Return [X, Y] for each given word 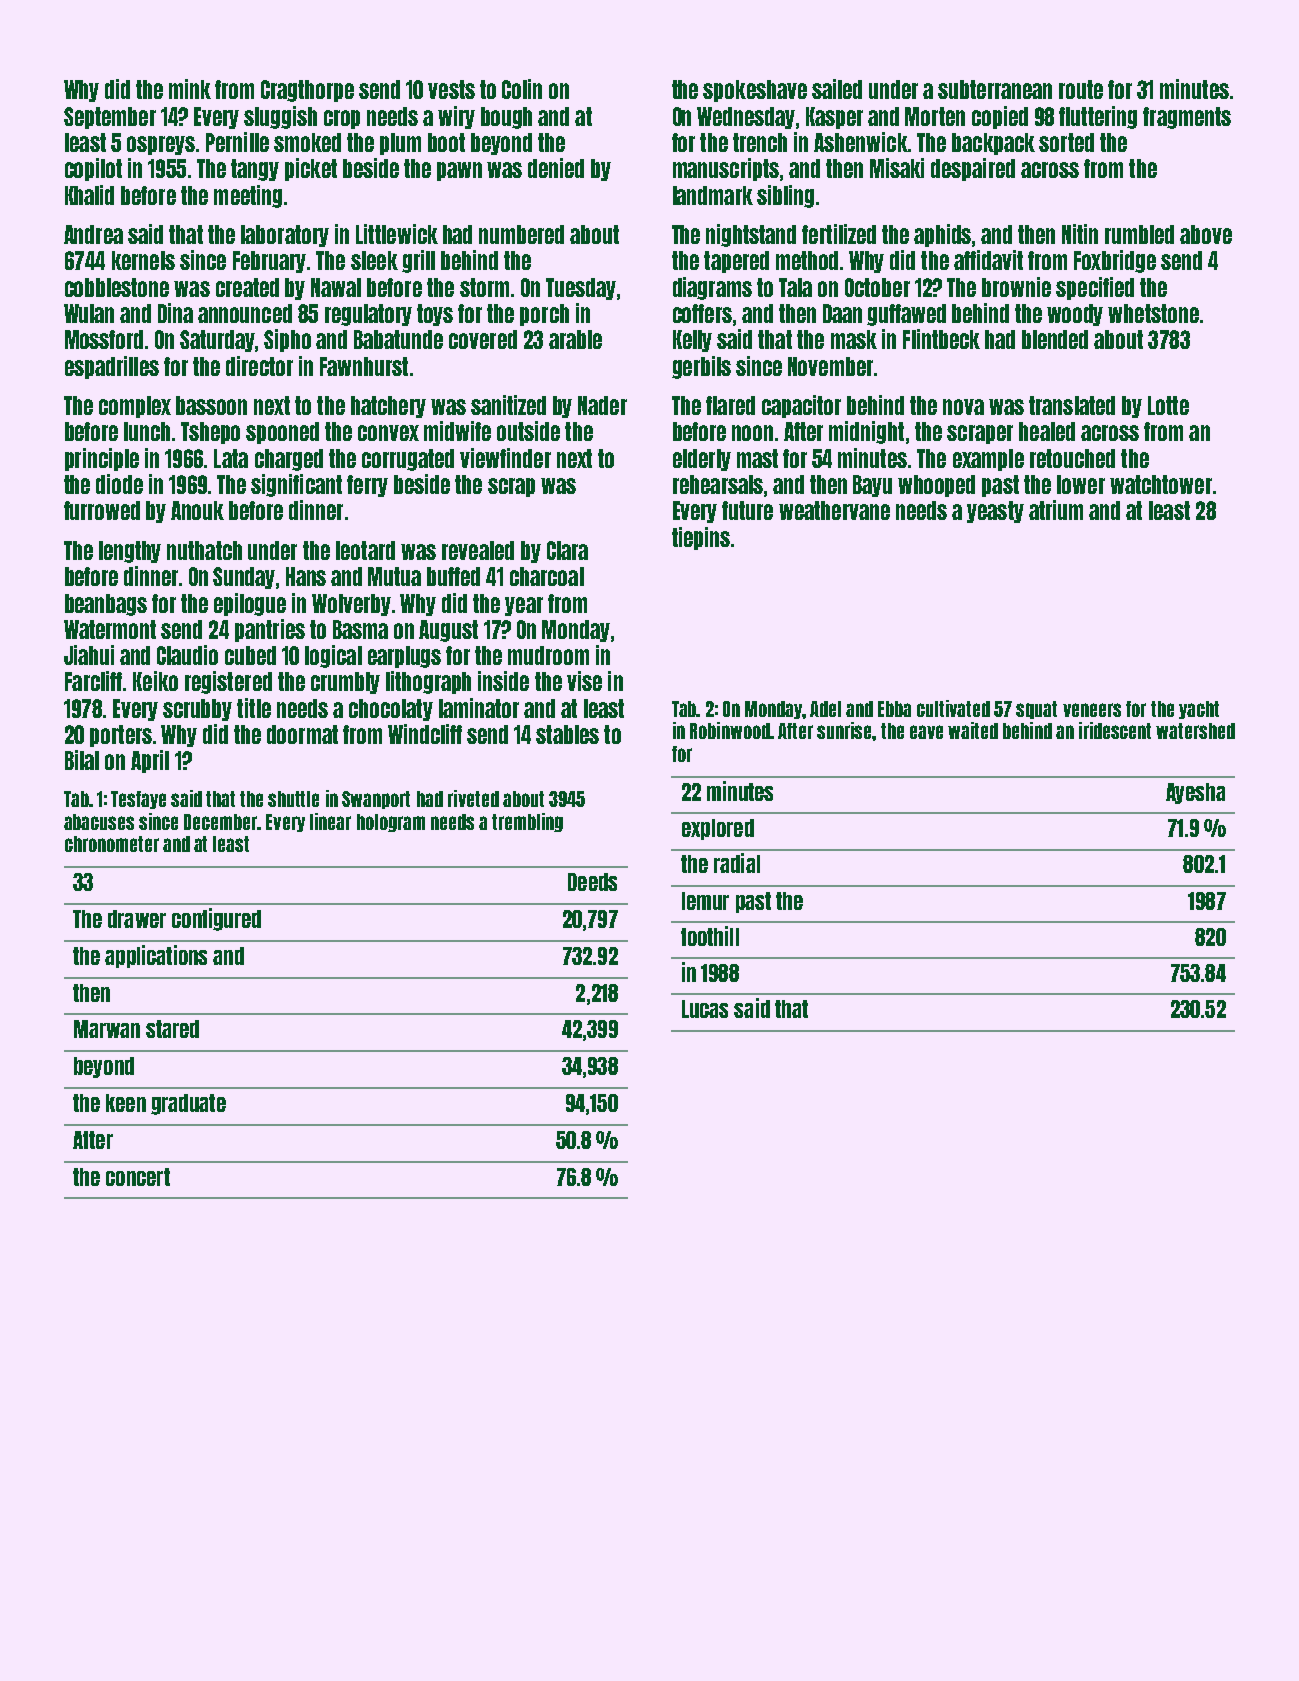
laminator [479, 708]
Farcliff [93, 681]
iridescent [1115, 730]
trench [760, 142]
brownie [1016, 287]
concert [138, 1177]
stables [567, 734]
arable [575, 339]
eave [926, 732]
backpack [993, 144]
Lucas [705, 1009]
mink [190, 89]
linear [330, 821]
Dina [175, 313]
